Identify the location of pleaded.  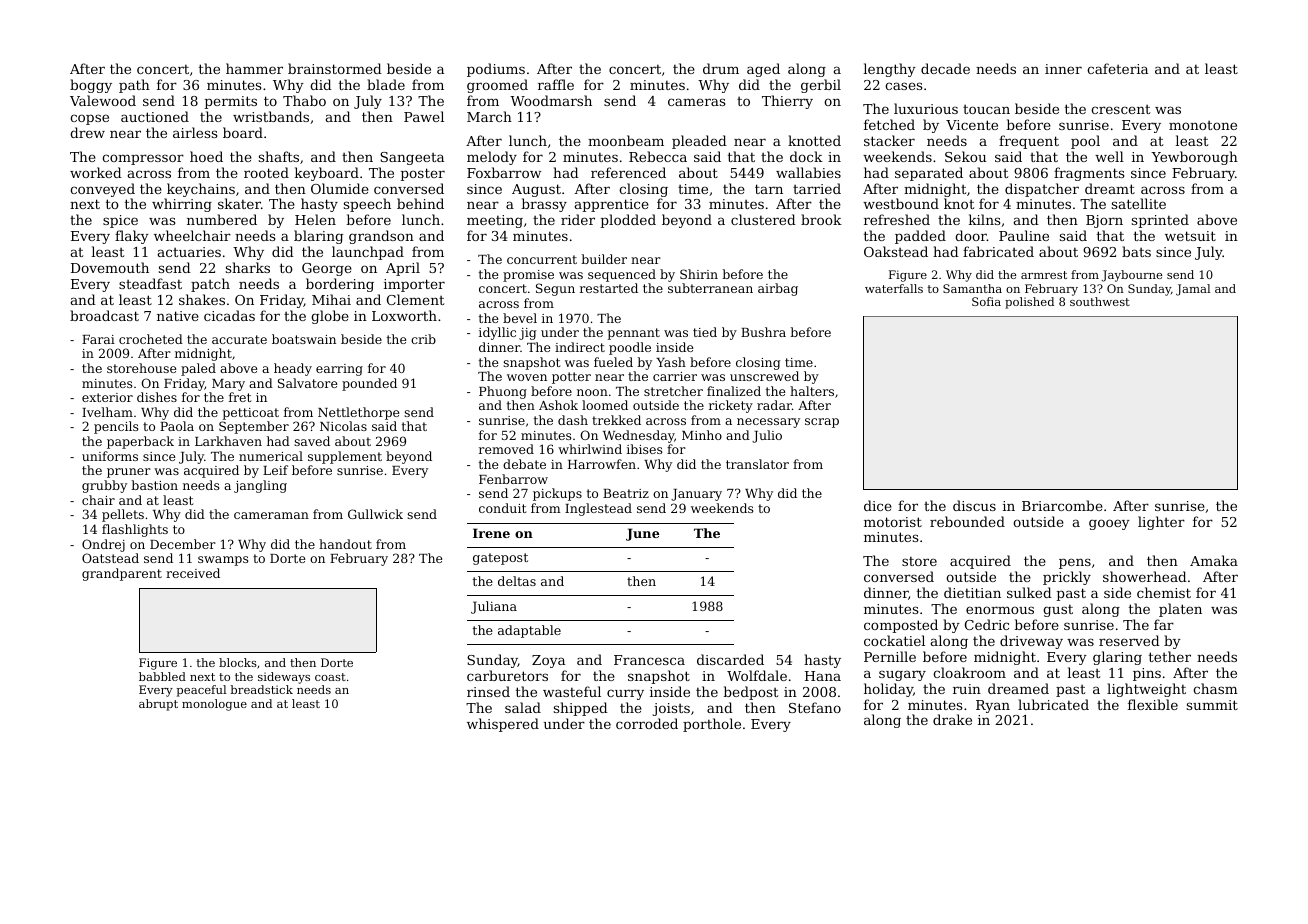
(699, 142).
